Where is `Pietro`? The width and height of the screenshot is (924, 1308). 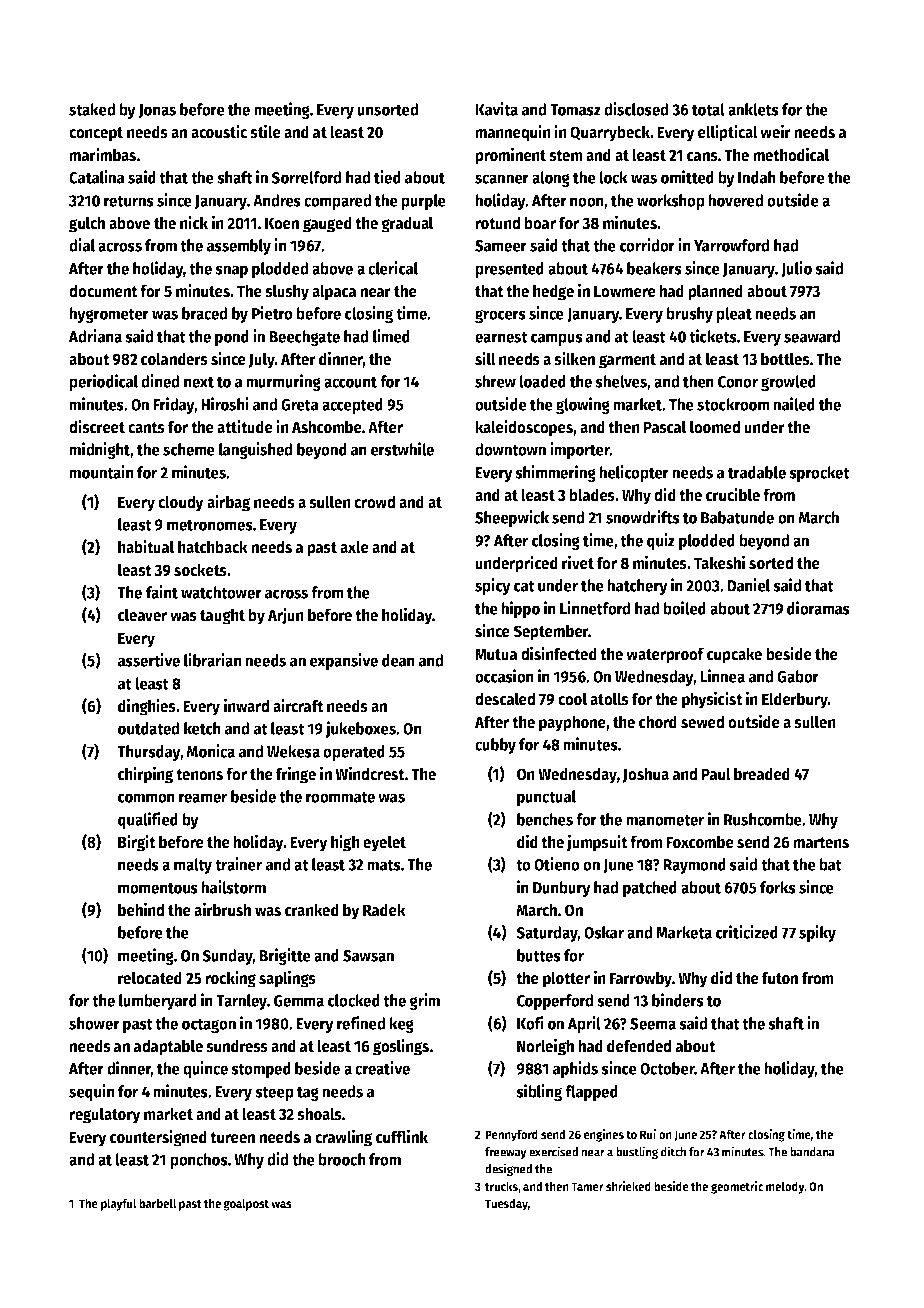 Pietro is located at coordinates (272, 313).
